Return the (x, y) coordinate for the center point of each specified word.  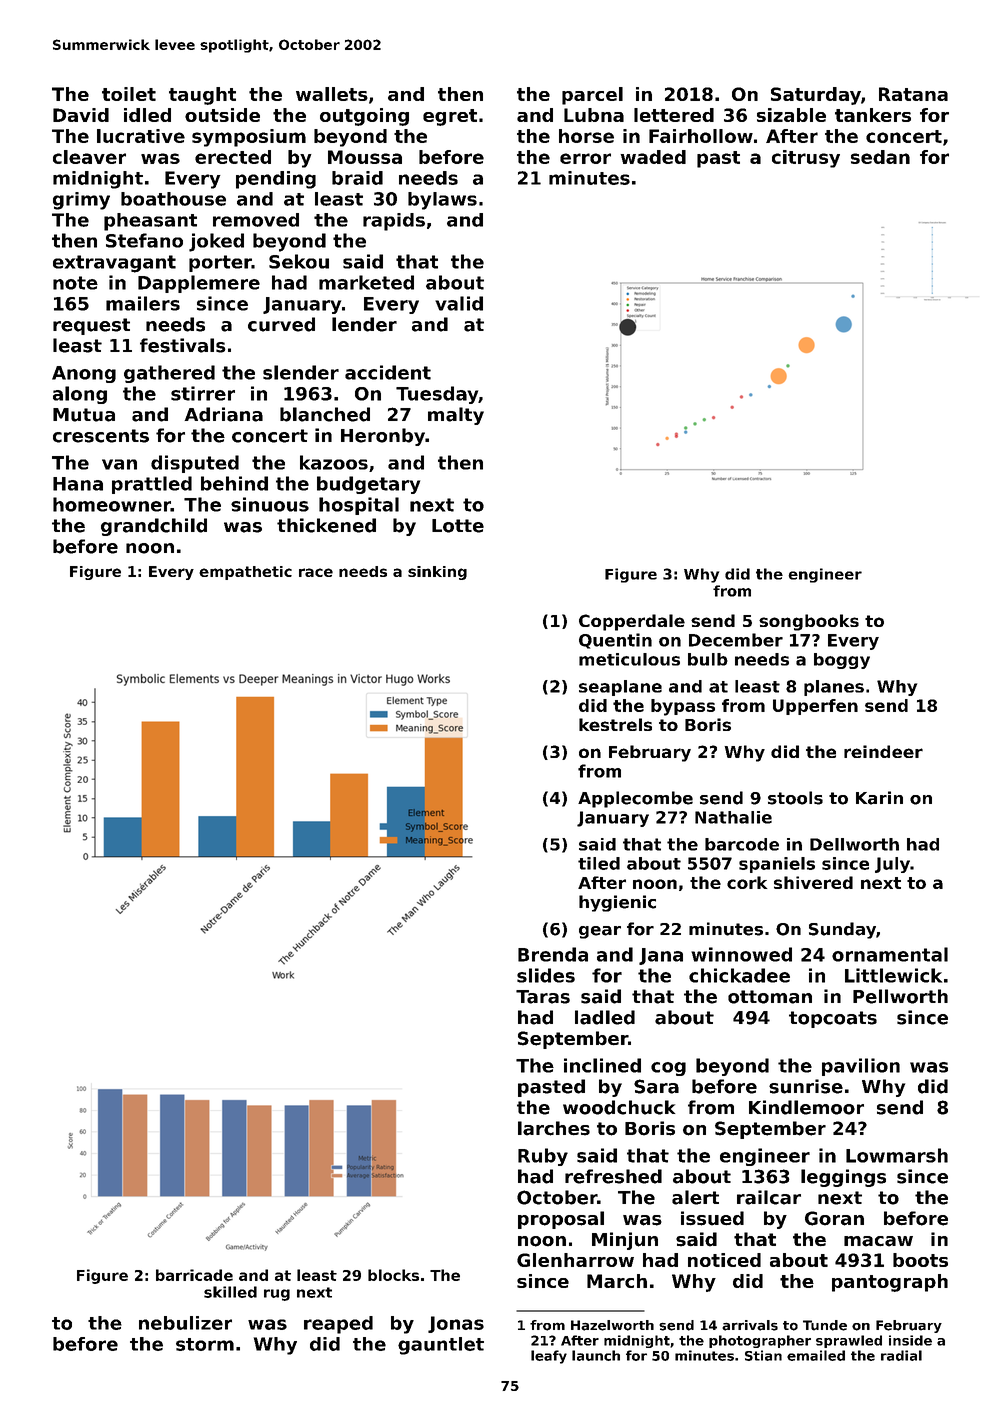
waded (653, 157)
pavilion (861, 1067)
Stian (763, 1355)
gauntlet (441, 1346)
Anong (84, 374)
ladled (605, 1017)
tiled (599, 863)
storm (205, 1344)
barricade (194, 1275)
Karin (879, 798)
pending (276, 180)
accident (388, 372)
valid (459, 303)
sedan (880, 157)
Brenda (553, 954)
